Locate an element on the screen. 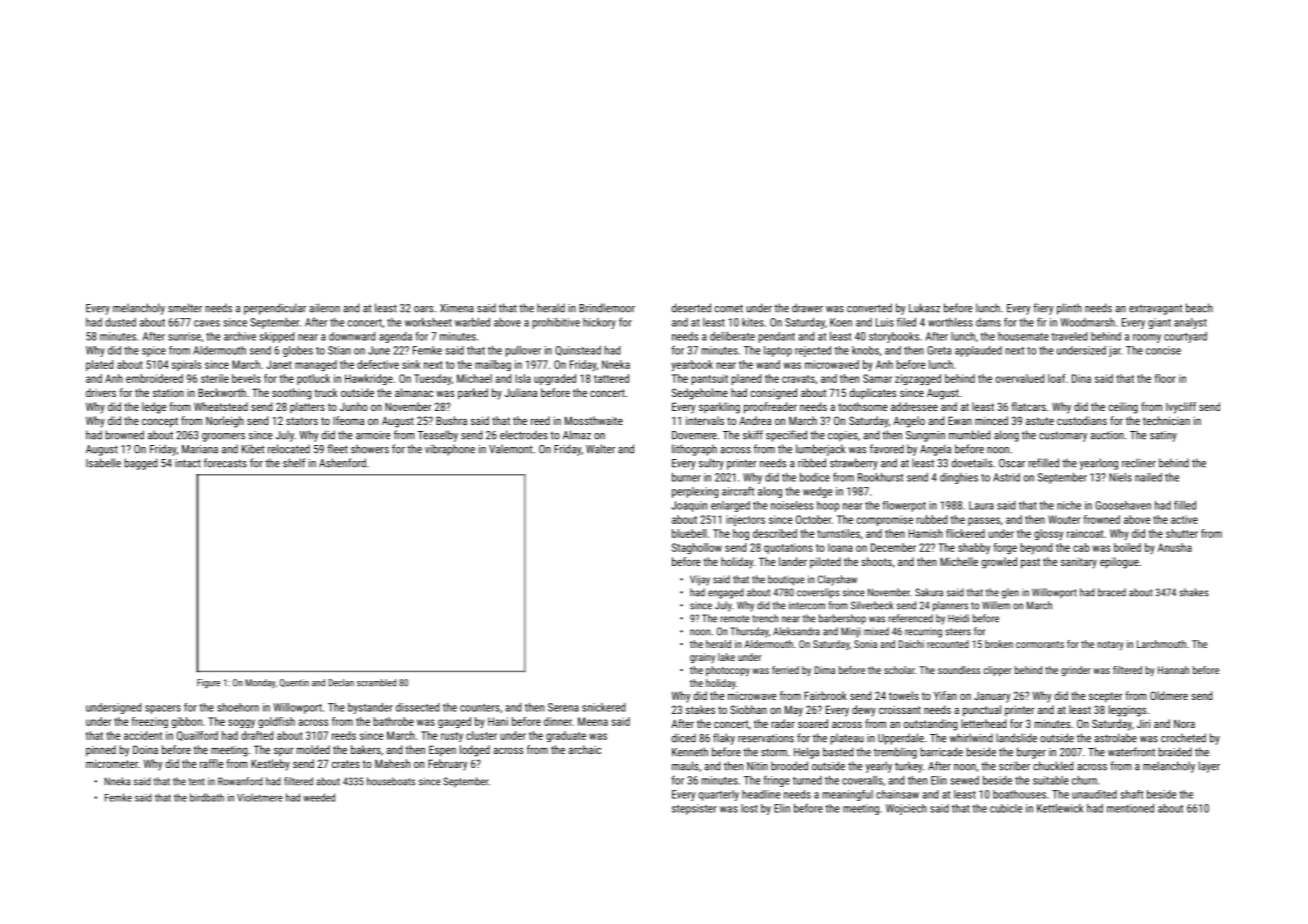 The image size is (1308, 924). Ivycliff is located at coordinates (1181, 408).
